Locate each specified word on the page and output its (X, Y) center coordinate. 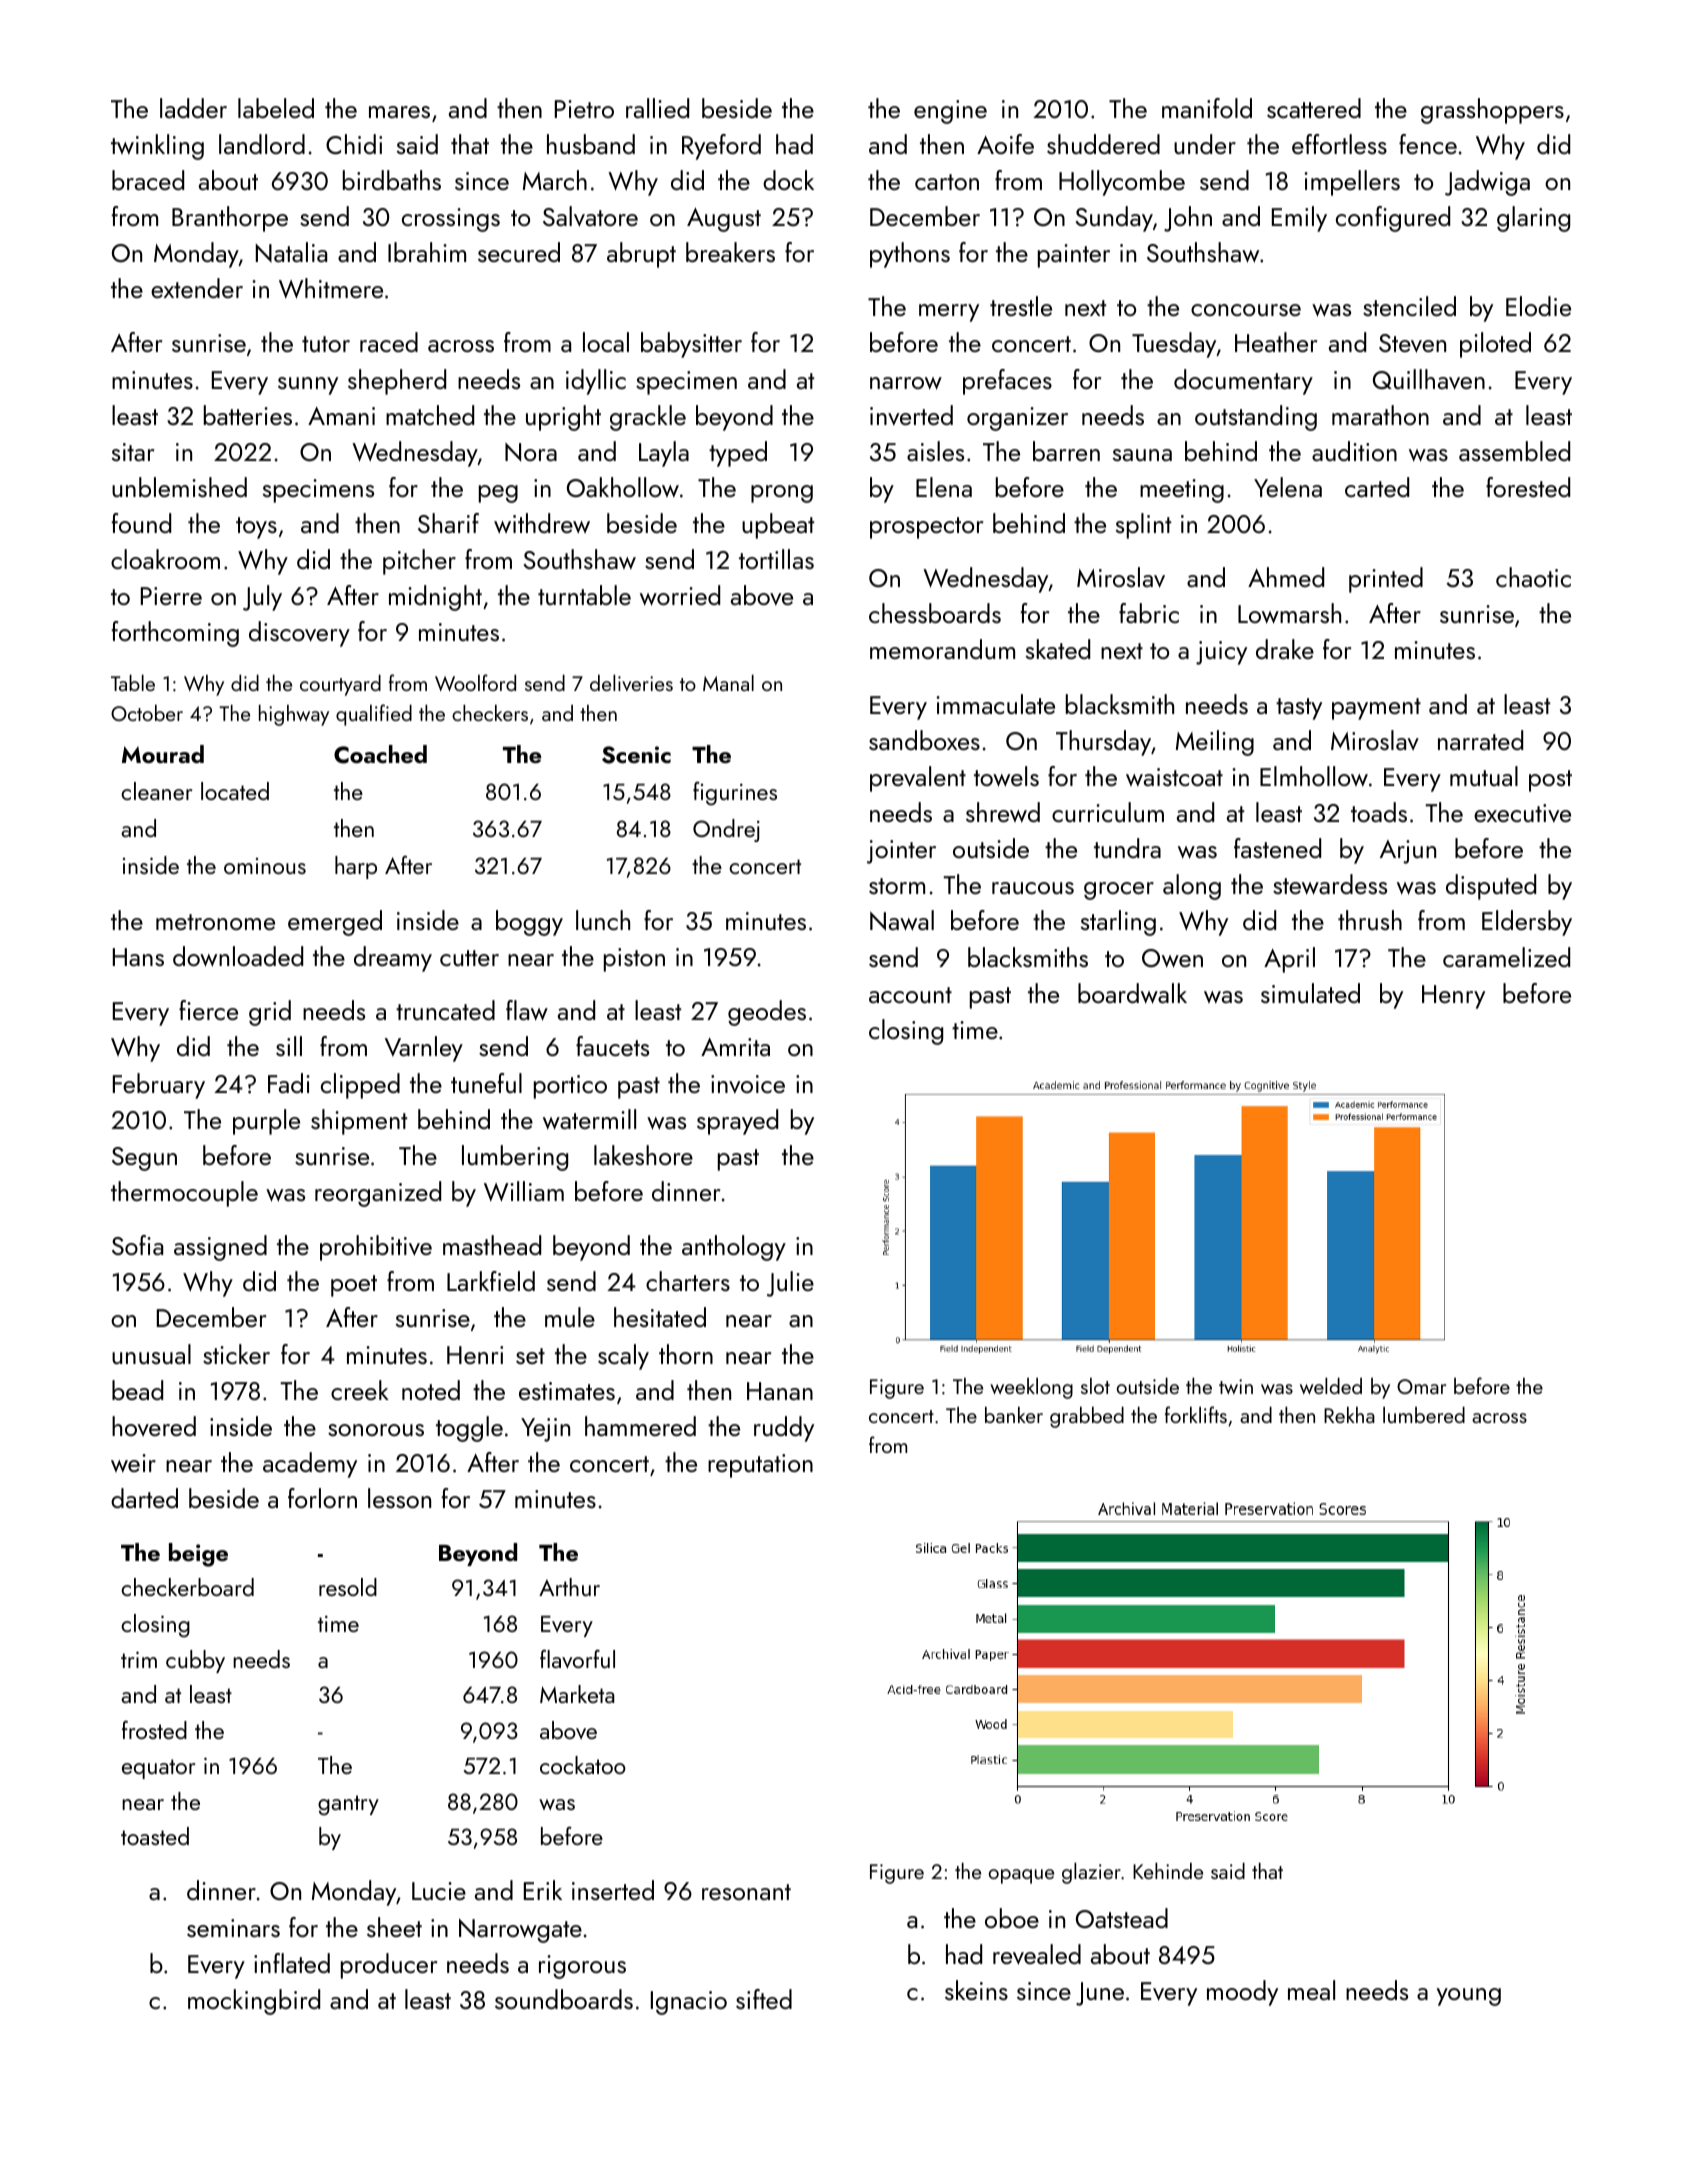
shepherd (397, 382)
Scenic (636, 755)
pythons (910, 255)
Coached (380, 754)
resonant (746, 1892)
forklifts (1196, 1414)
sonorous (376, 1430)
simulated (1310, 993)
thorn (686, 1354)
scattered (1314, 108)
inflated (292, 1963)
